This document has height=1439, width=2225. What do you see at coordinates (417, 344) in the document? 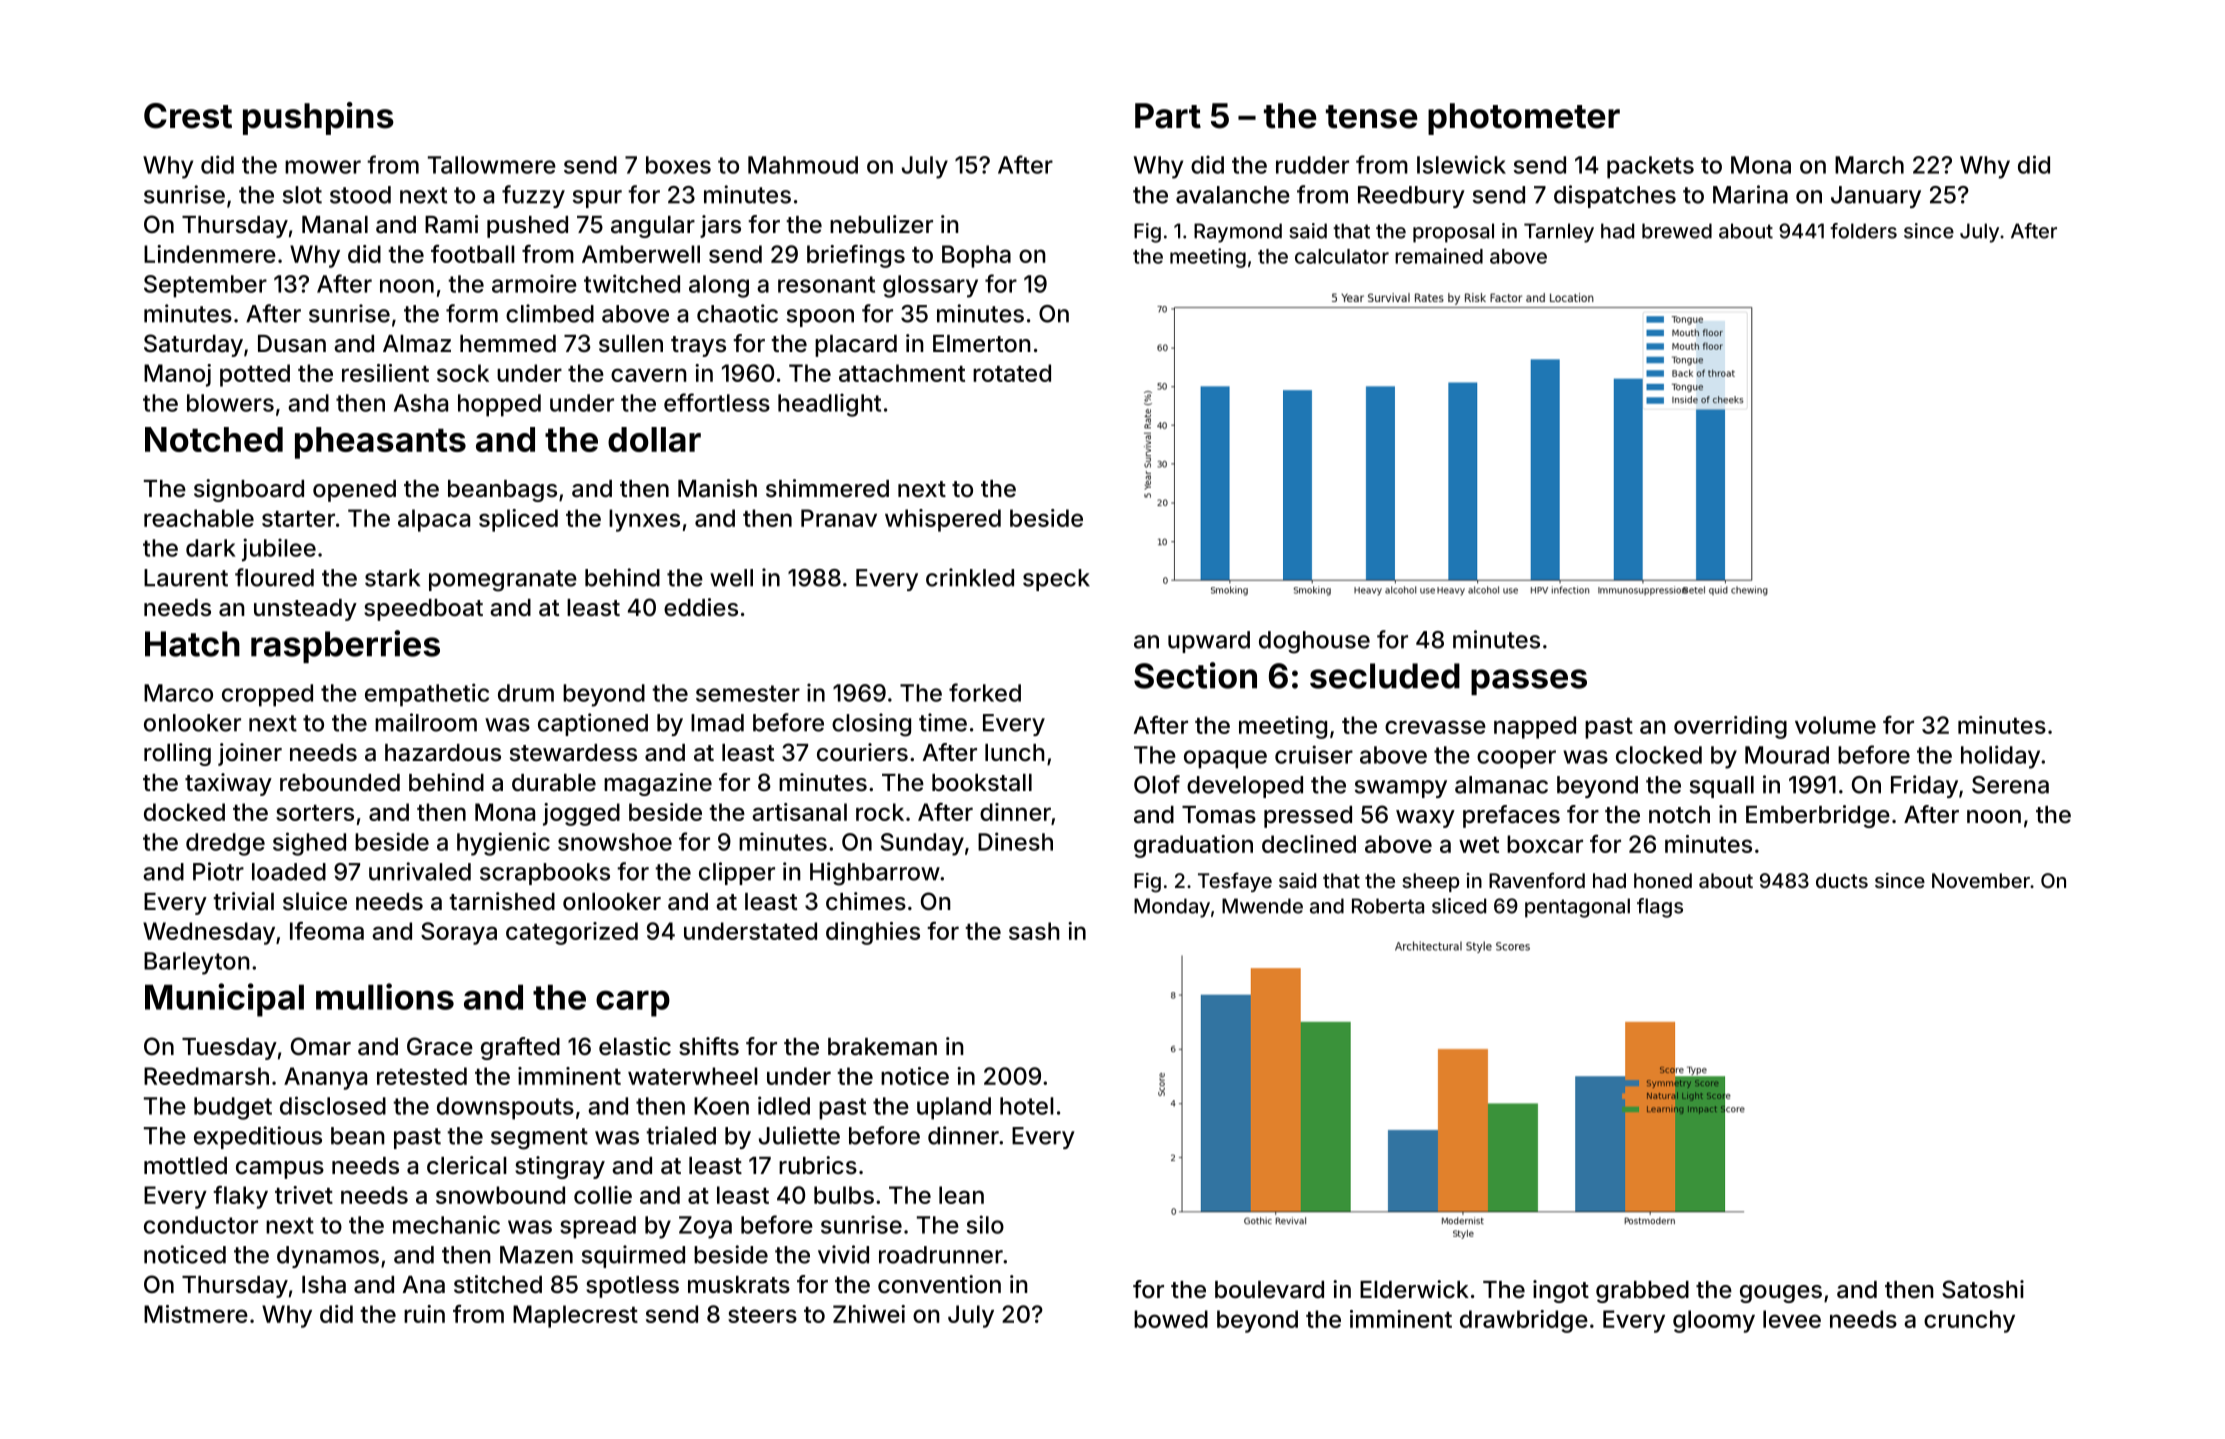
I see `Almaz` at bounding box center [417, 344].
